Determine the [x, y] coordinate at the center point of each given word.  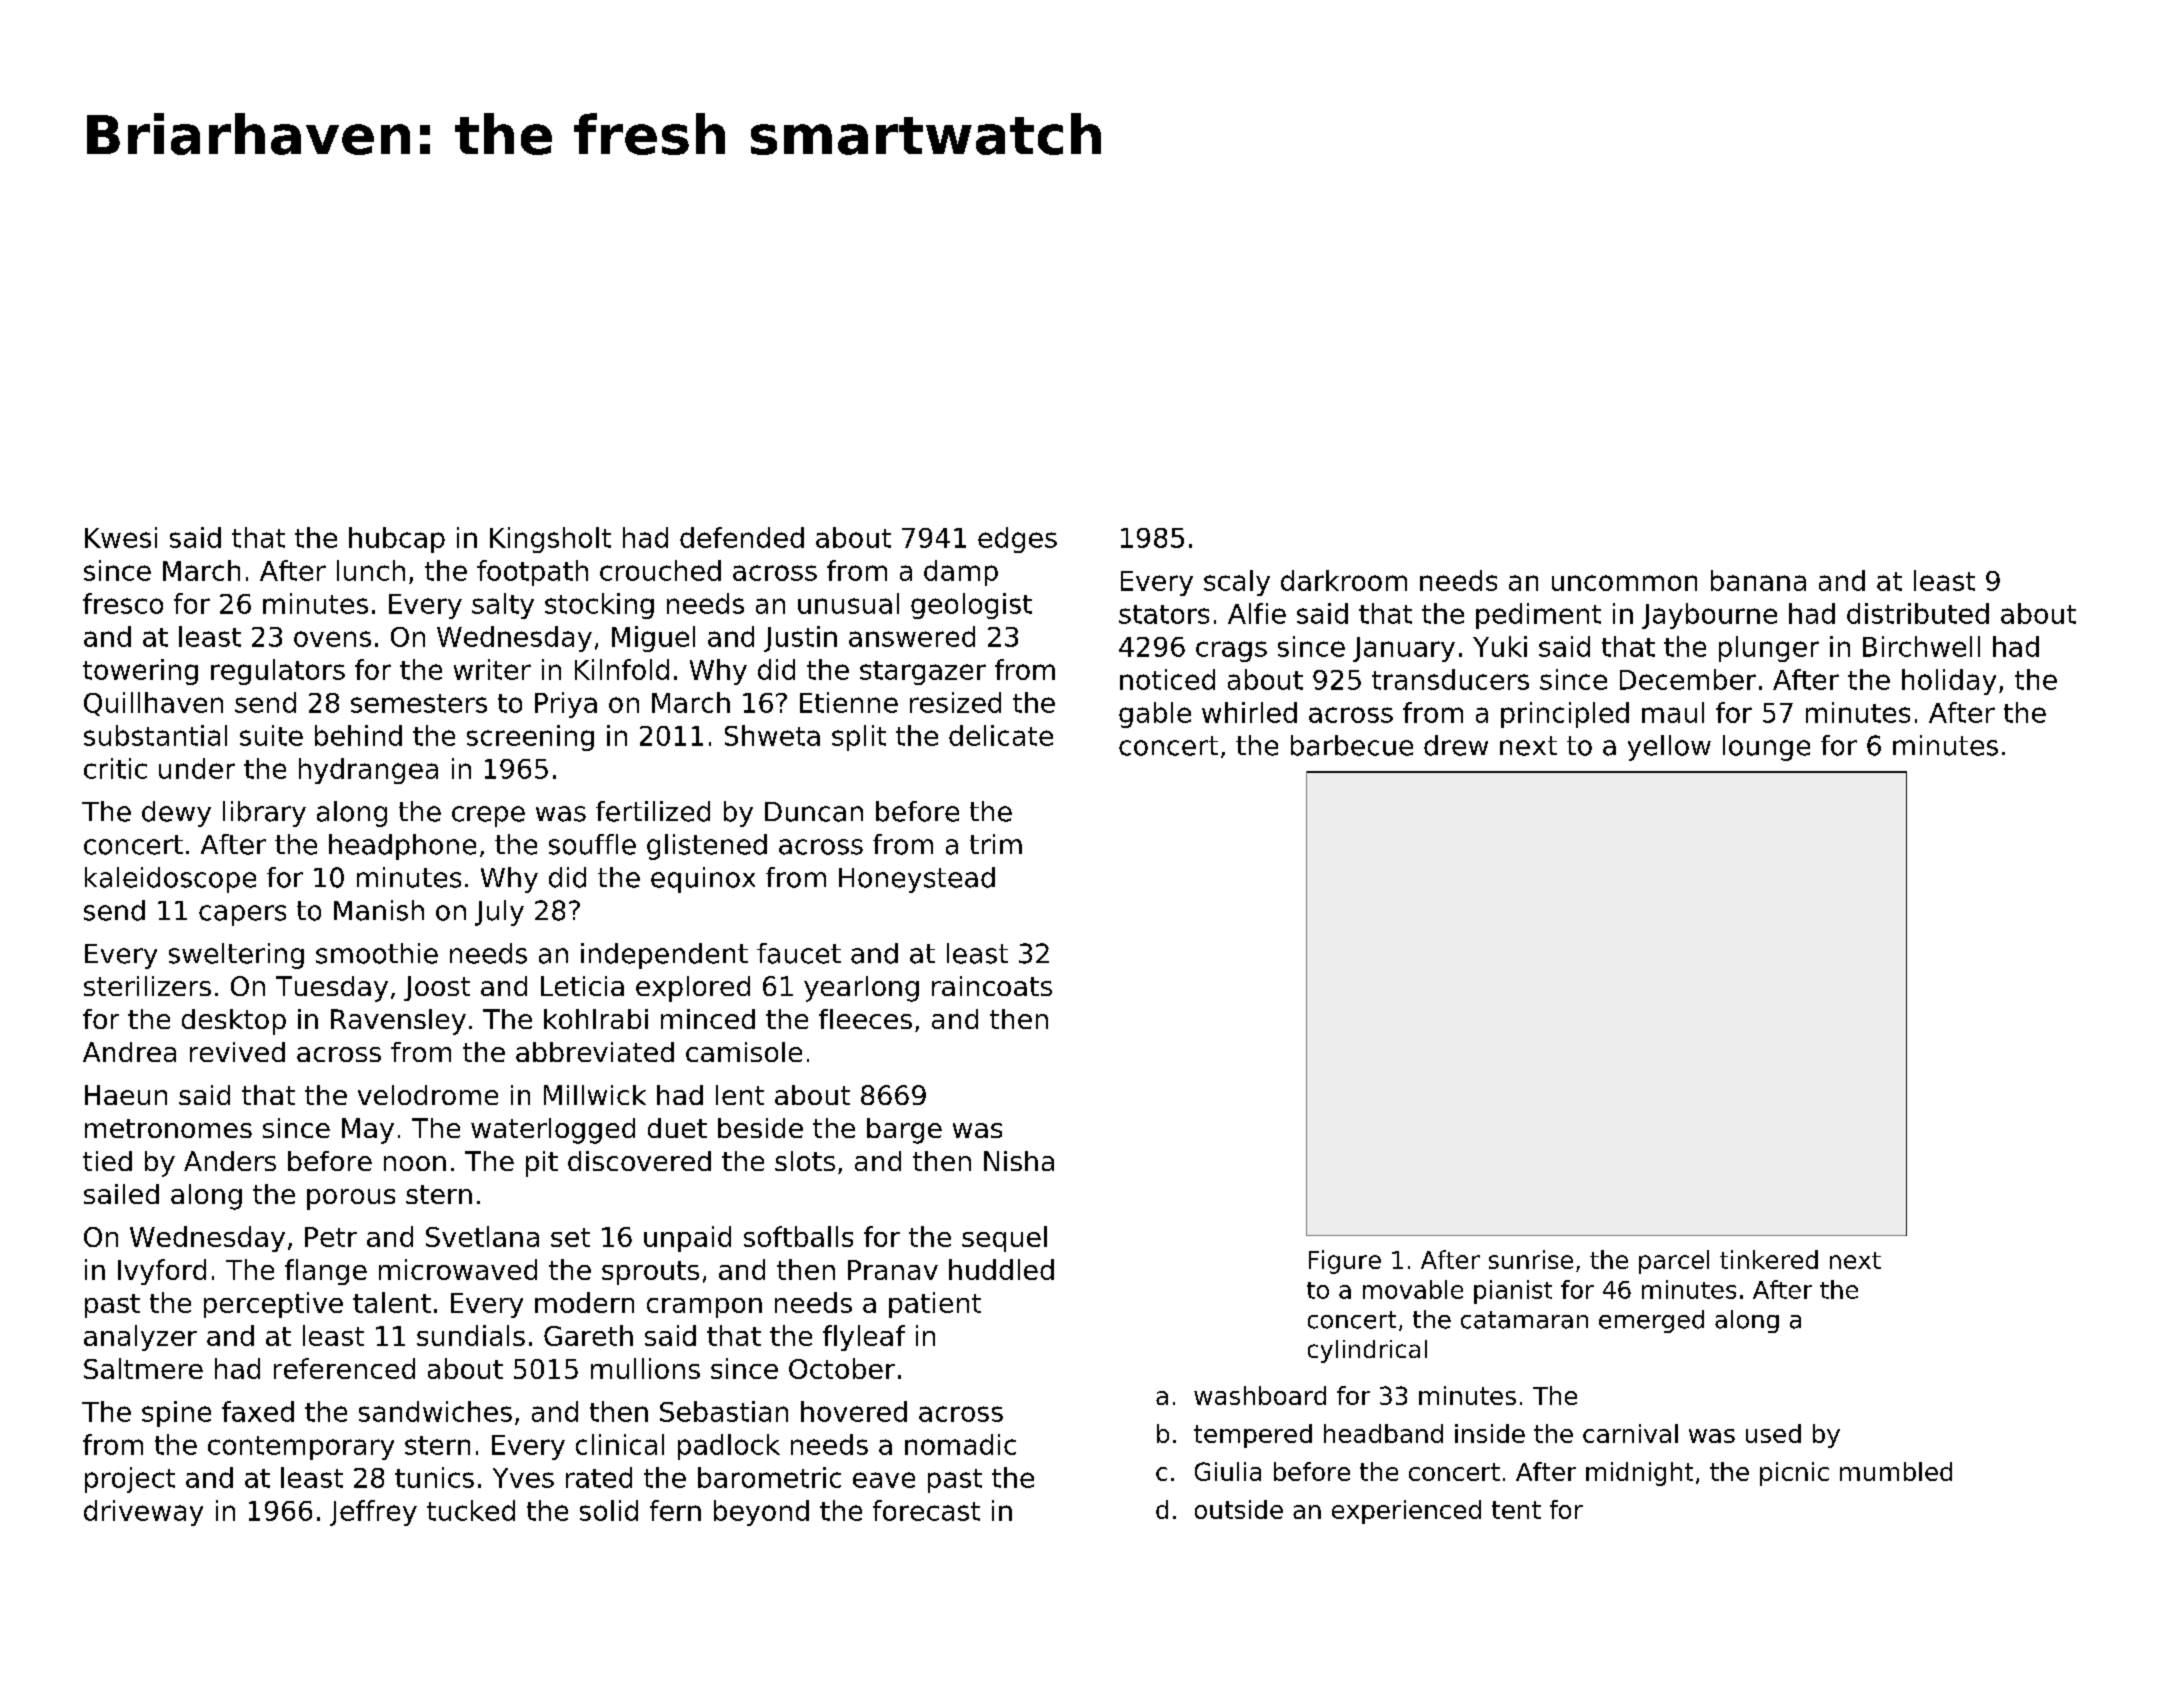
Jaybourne [1709, 616]
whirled [1249, 712]
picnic [1794, 1474]
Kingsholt [550, 540]
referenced [344, 1368]
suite [271, 735]
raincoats [992, 986]
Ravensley [398, 1022]
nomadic [960, 1444]
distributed [1918, 613]
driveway [143, 1513]
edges [1017, 540]
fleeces [865, 1019]
